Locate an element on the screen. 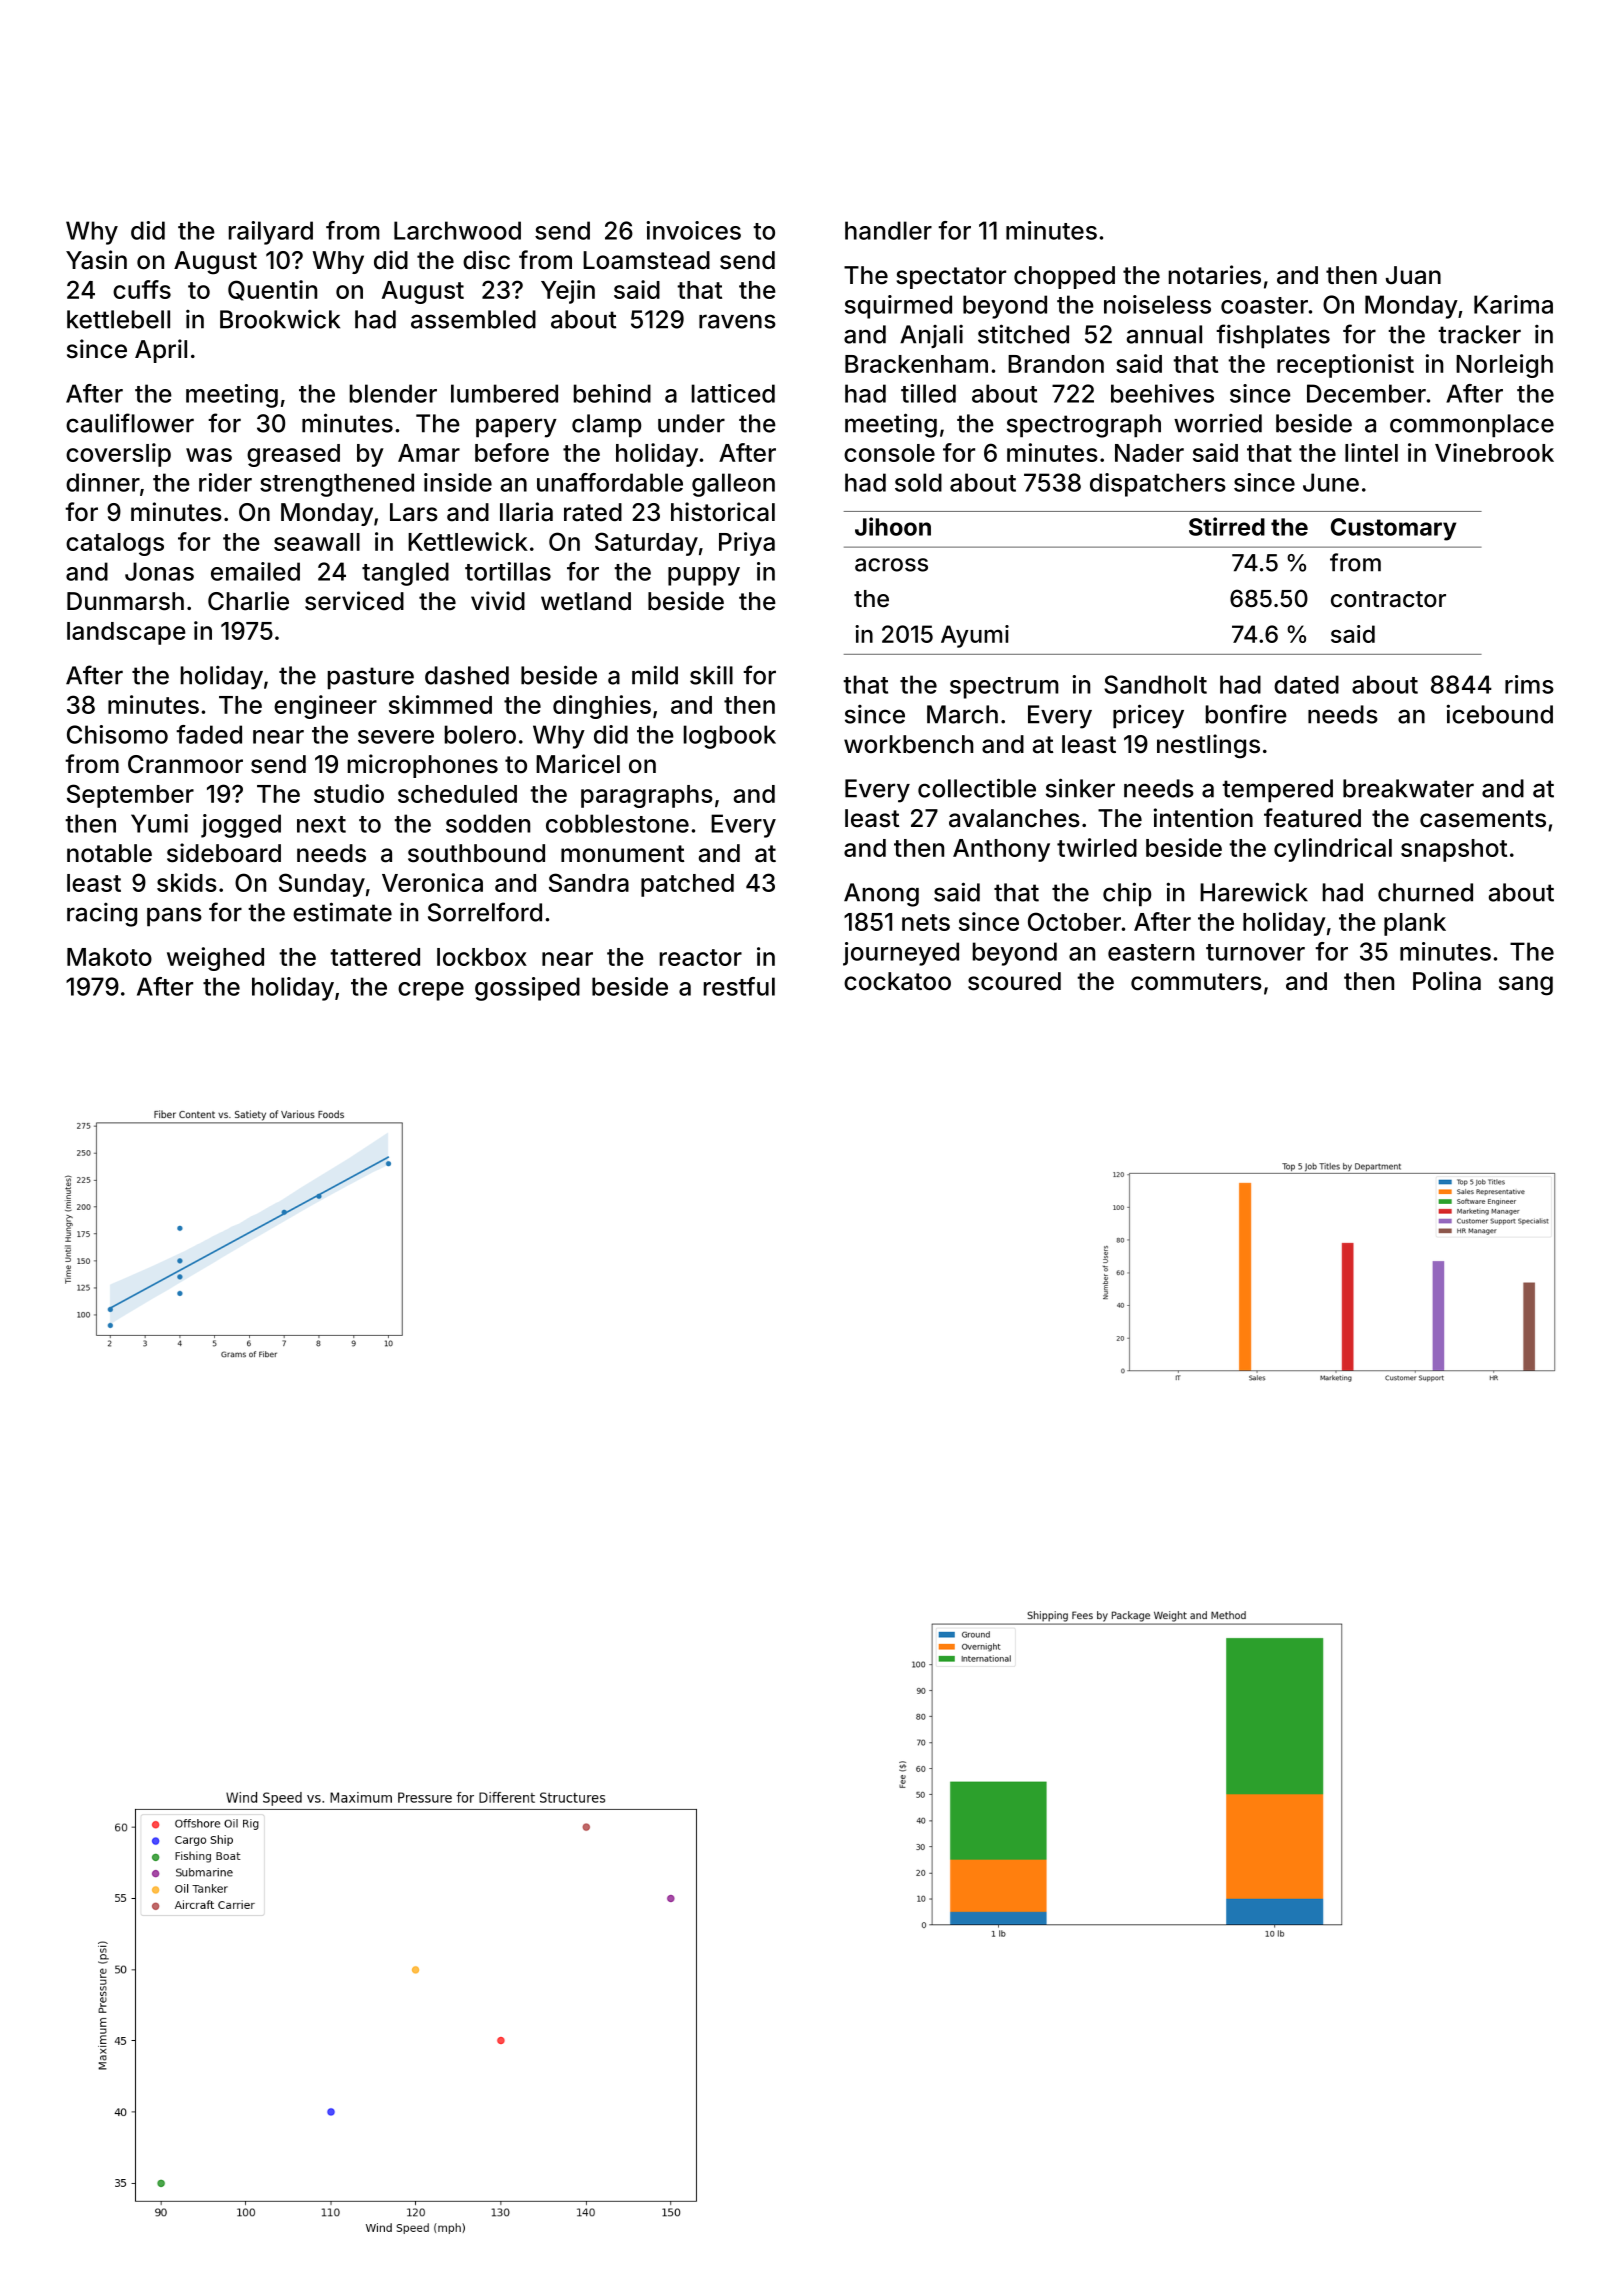 The width and height of the screenshot is (1620, 2292). Priya is located at coordinates (747, 544).
